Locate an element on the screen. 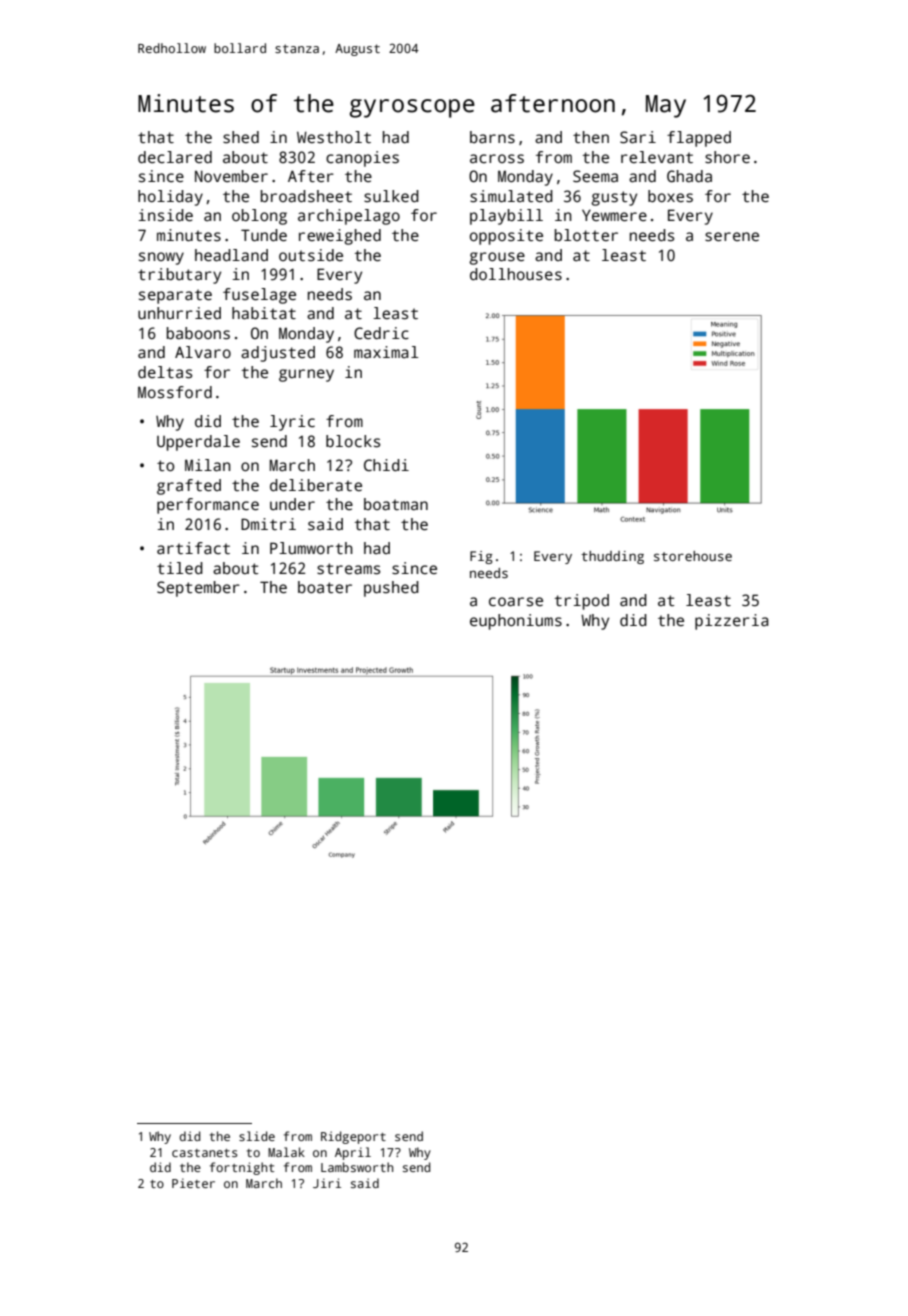 Image resolution: width=908 pixels, height=1316 pixels. pizzeria is located at coordinates (732, 622).
